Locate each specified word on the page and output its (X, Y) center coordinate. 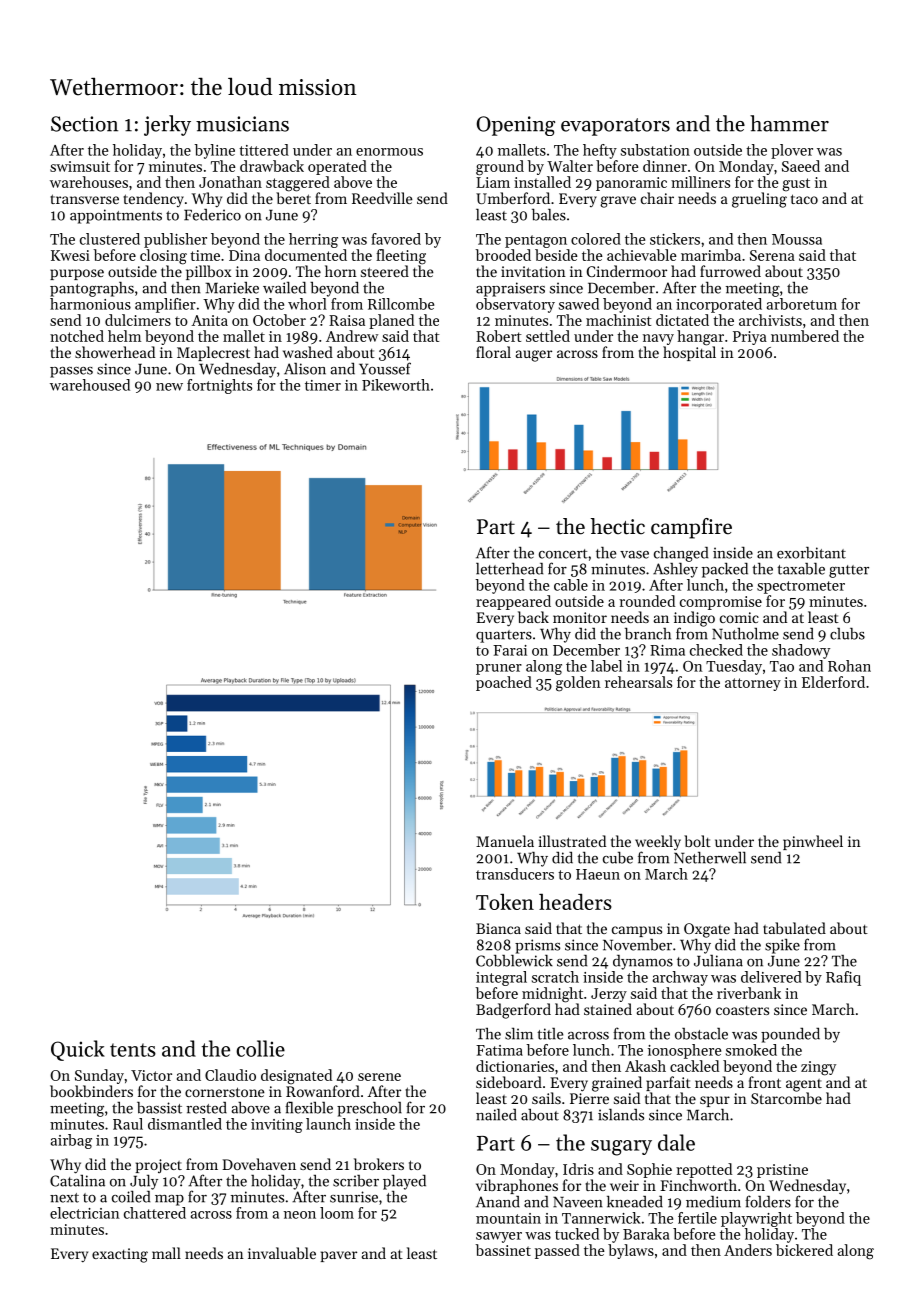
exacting (120, 1255)
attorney (753, 684)
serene (379, 1077)
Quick (78, 1050)
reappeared (513, 602)
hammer (789, 123)
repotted (704, 1170)
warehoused (90, 385)
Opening (516, 126)
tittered (264, 150)
